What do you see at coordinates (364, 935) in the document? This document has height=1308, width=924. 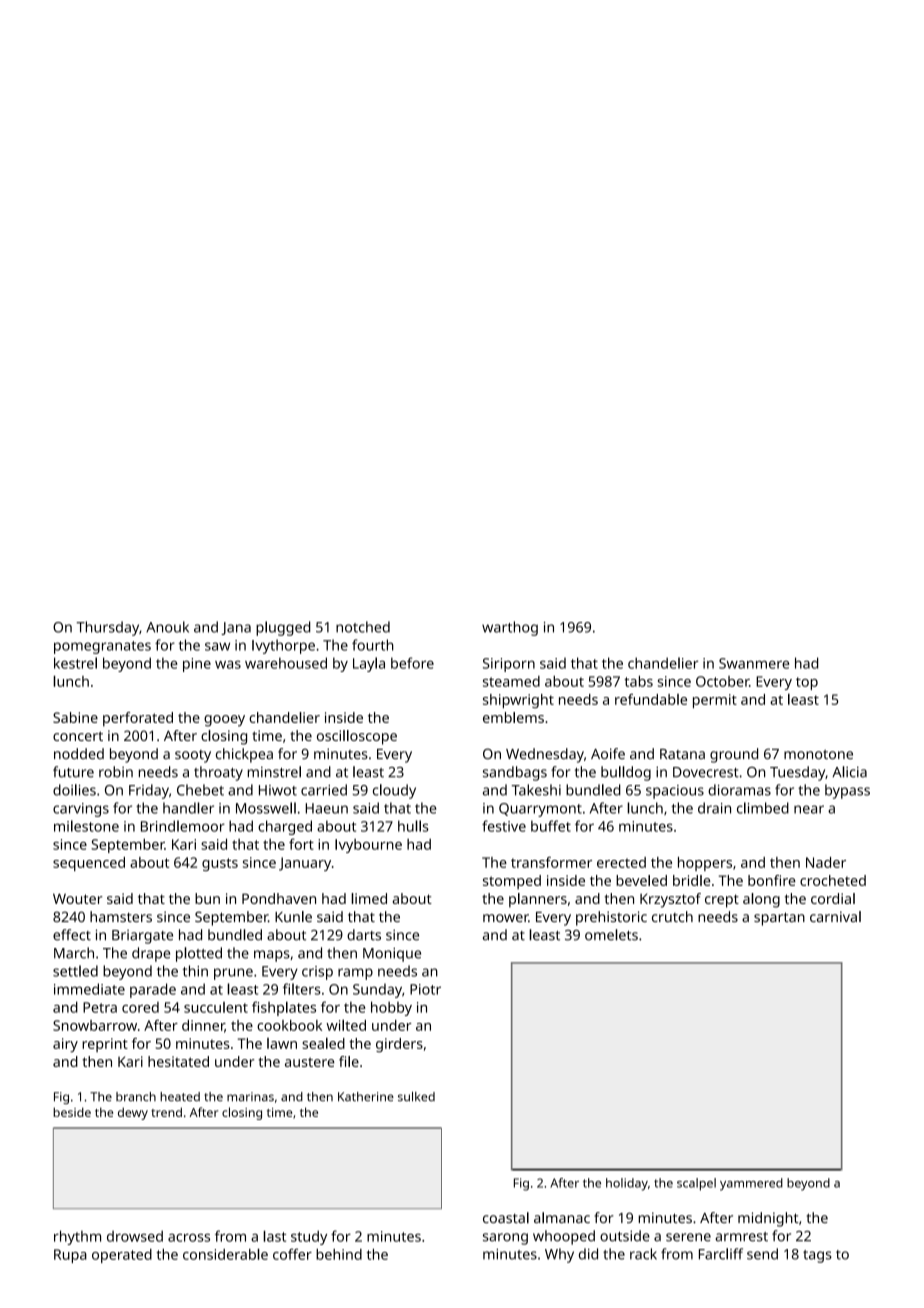 I see `darts` at bounding box center [364, 935].
